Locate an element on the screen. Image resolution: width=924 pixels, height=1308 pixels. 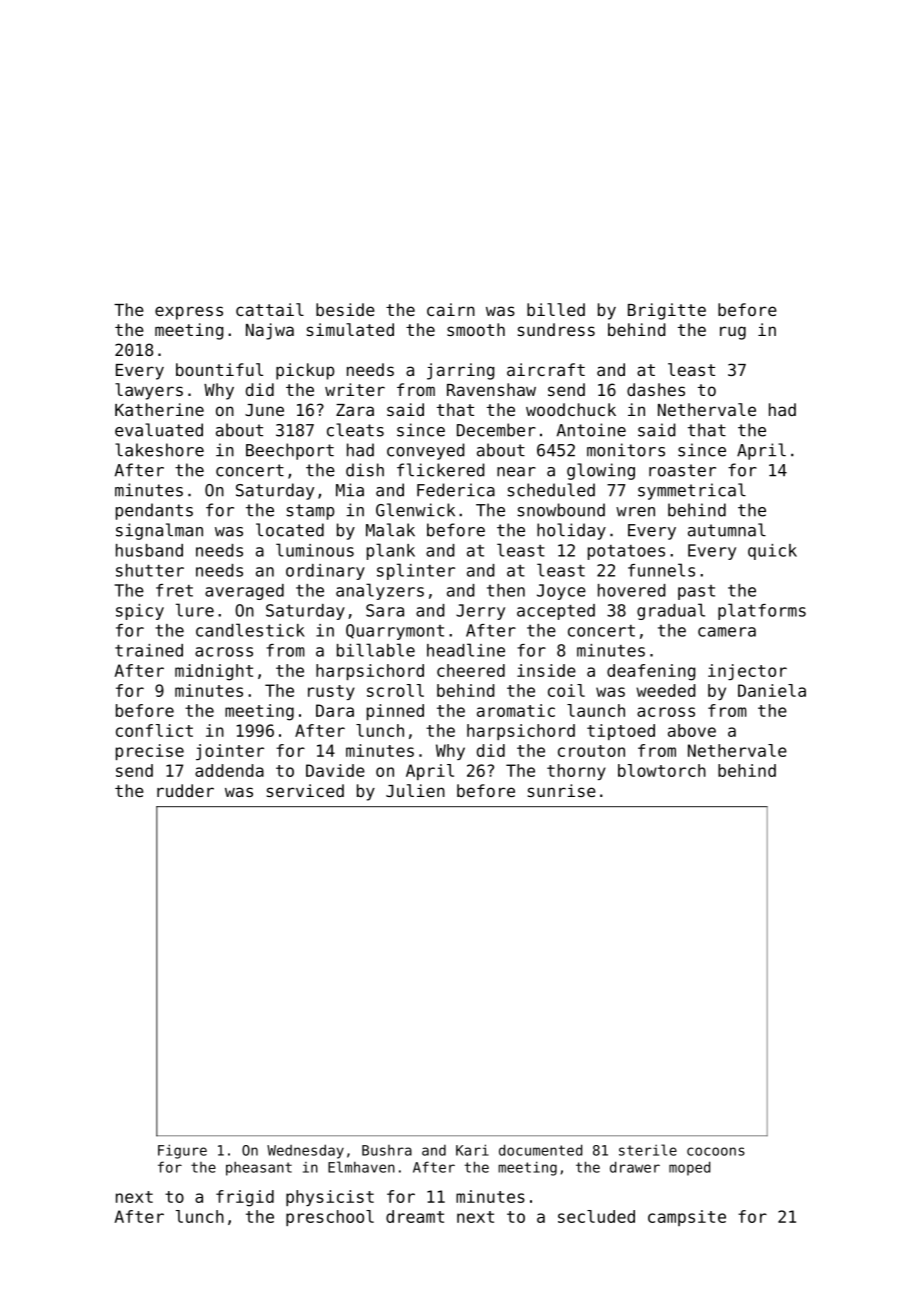
injector is located at coordinates (747, 672).
